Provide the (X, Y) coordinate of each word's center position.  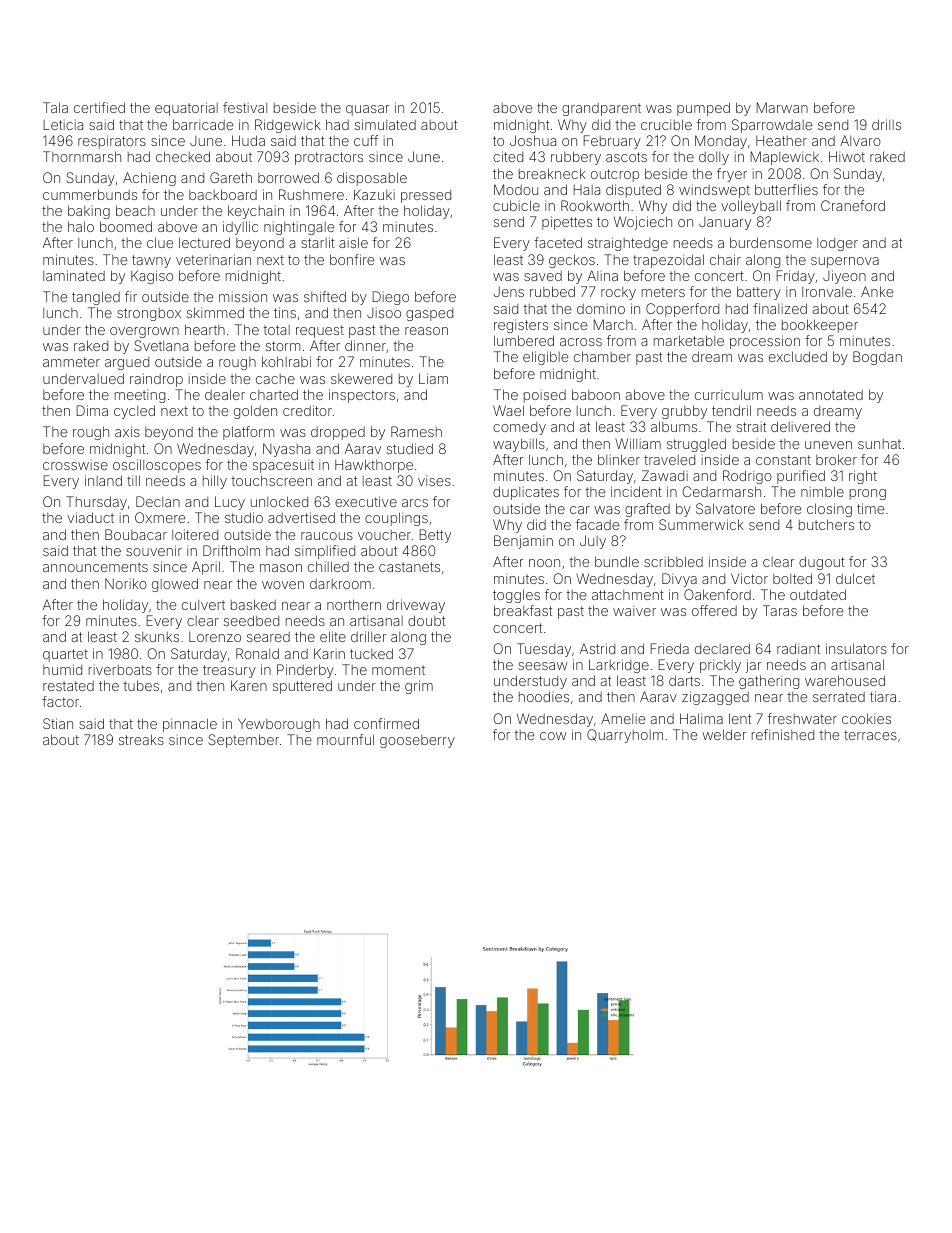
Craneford (853, 205)
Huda (248, 140)
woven (283, 585)
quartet (65, 655)
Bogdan (877, 358)
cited (508, 156)
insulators (856, 648)
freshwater (802, 718)
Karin (329, 653)
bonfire (352, 259)
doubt (426, 620)
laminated (74, 275)
